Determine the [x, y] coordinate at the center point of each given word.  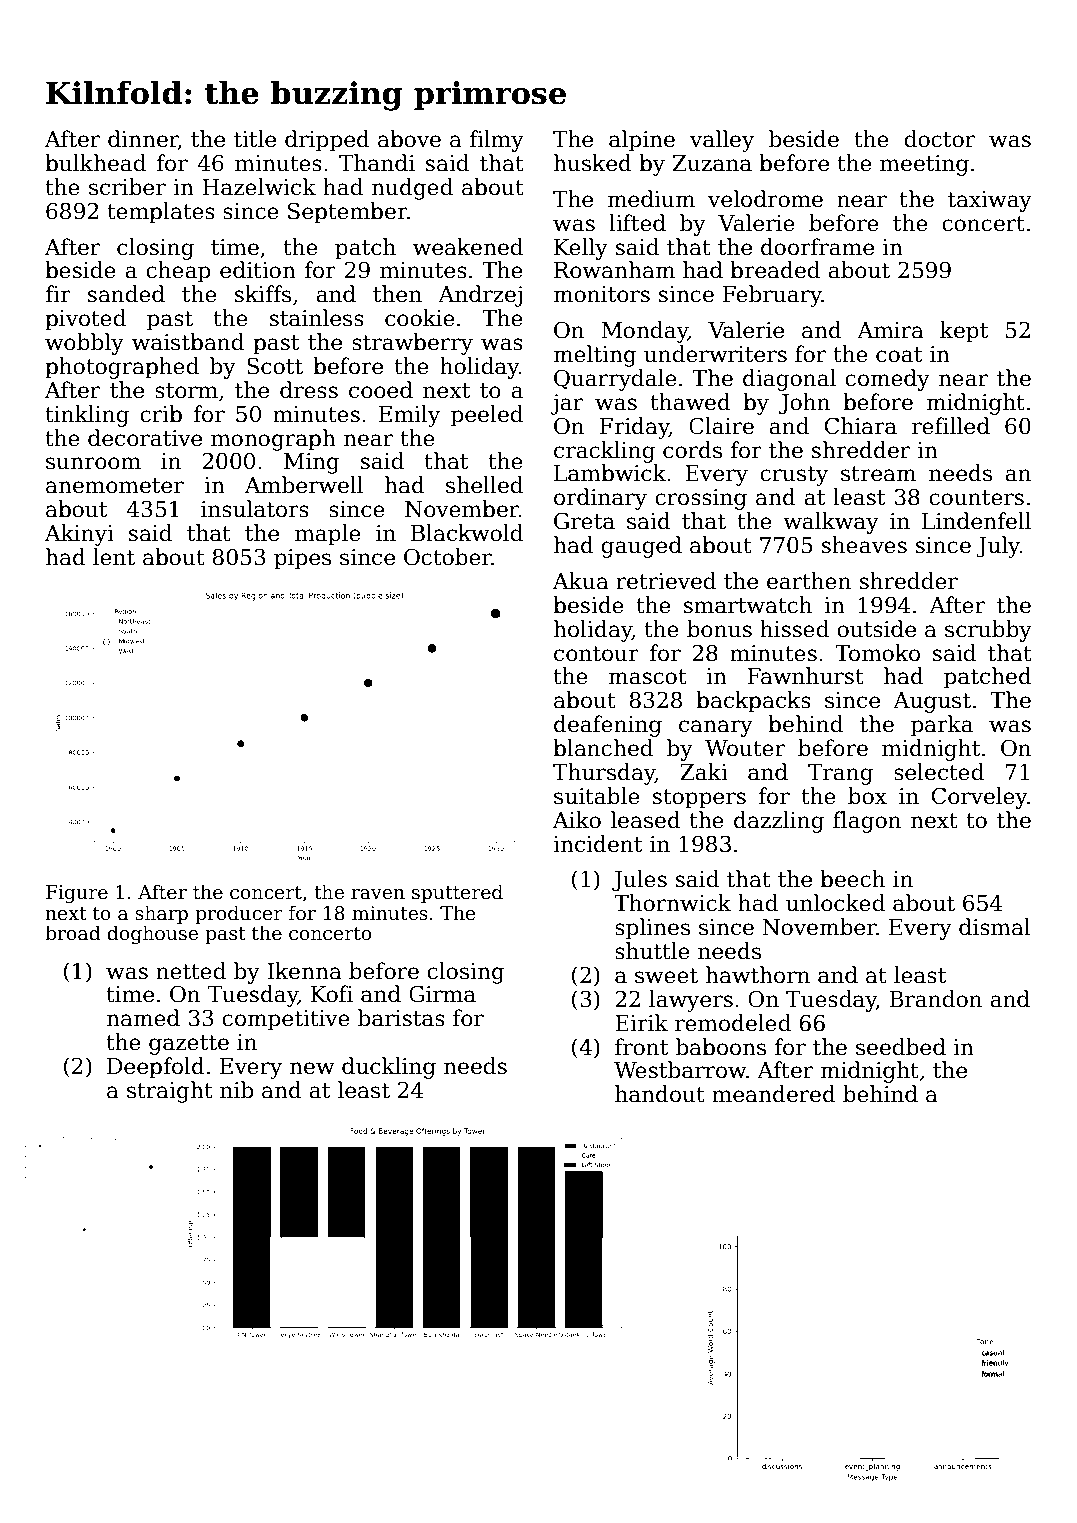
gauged [641, 547]
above [409, 139]
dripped [327, 141]
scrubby [988, 631]
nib [236, 1090]
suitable [597, 796]
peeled [487, 416]
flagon [867, 822]
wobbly [84, 344]
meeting [924, 165]
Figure [77, 894]
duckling [389, 1068]
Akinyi [79, 535]
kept [964, 332]
